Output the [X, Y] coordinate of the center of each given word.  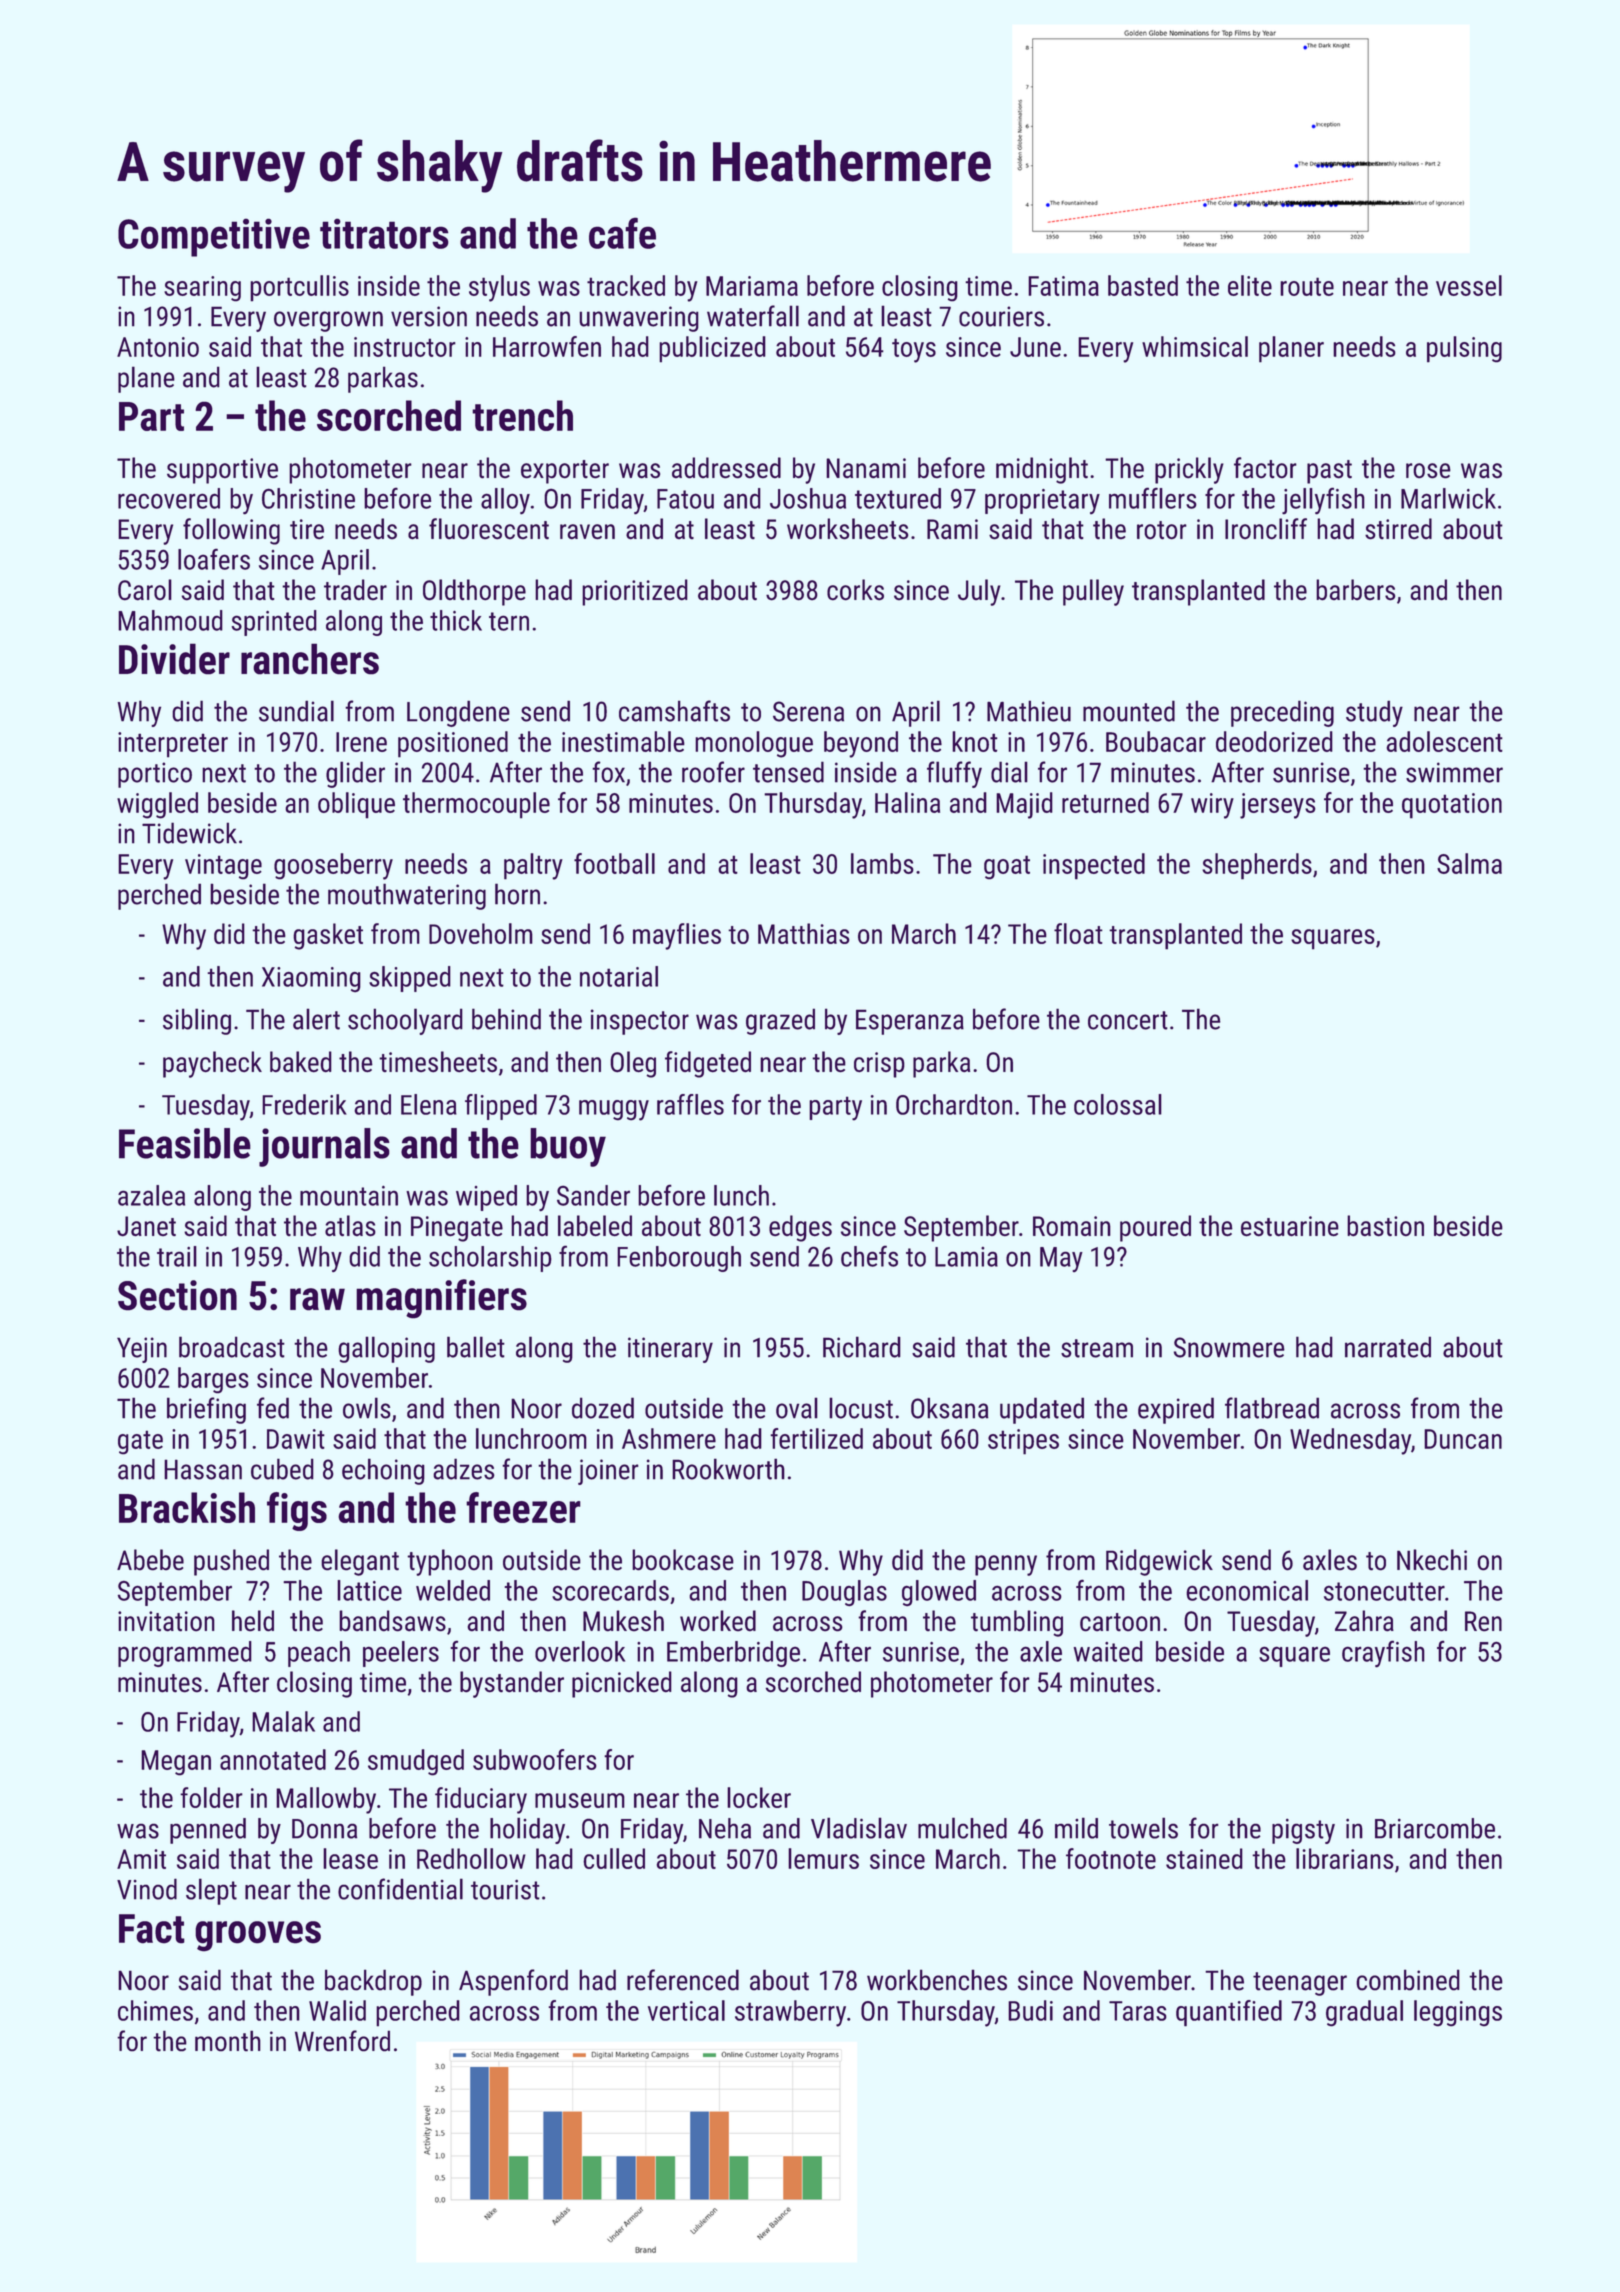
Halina [907, 802]
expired [1176, 1410]
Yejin [142, 1350]
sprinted [274, 623]
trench [522, 415]
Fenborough [679, 1259]
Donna [324, 1829]
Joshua [808, 498]
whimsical [1195, 346]
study [1374, 713]
